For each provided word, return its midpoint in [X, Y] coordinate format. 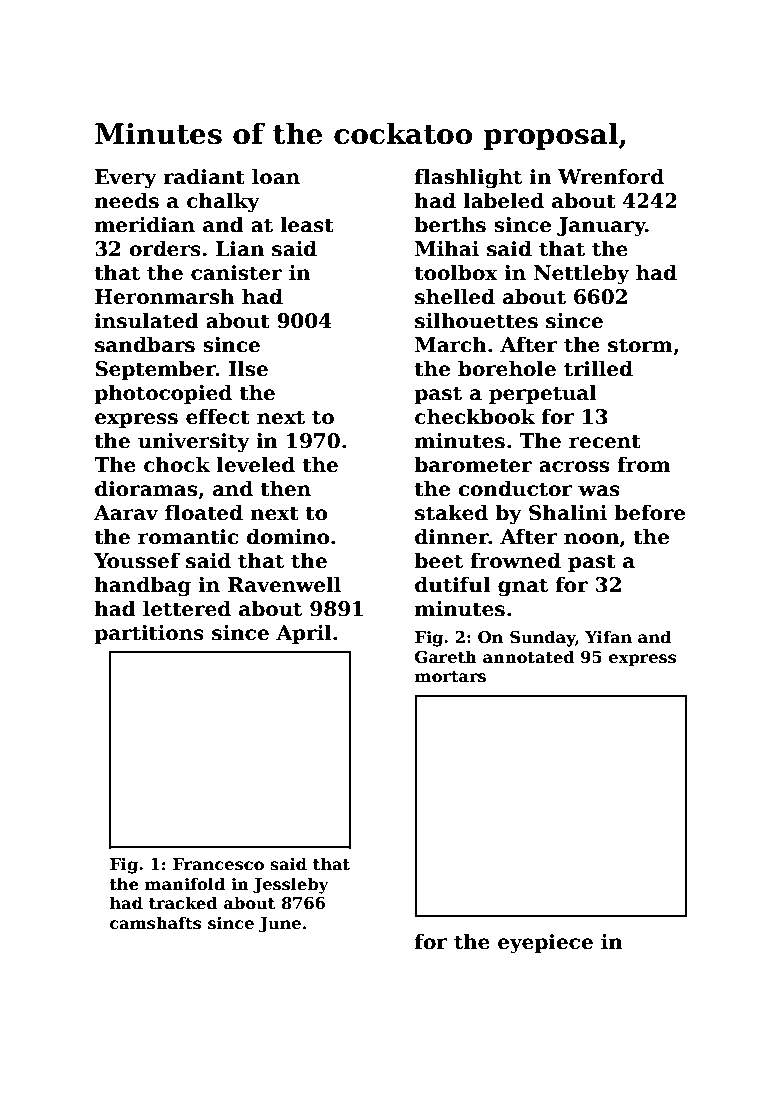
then [285, 488]
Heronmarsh [164, 296]
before [649, 512]
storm [640, 345]
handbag [143, 586]
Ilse [248, 368]
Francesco [218, 864]
